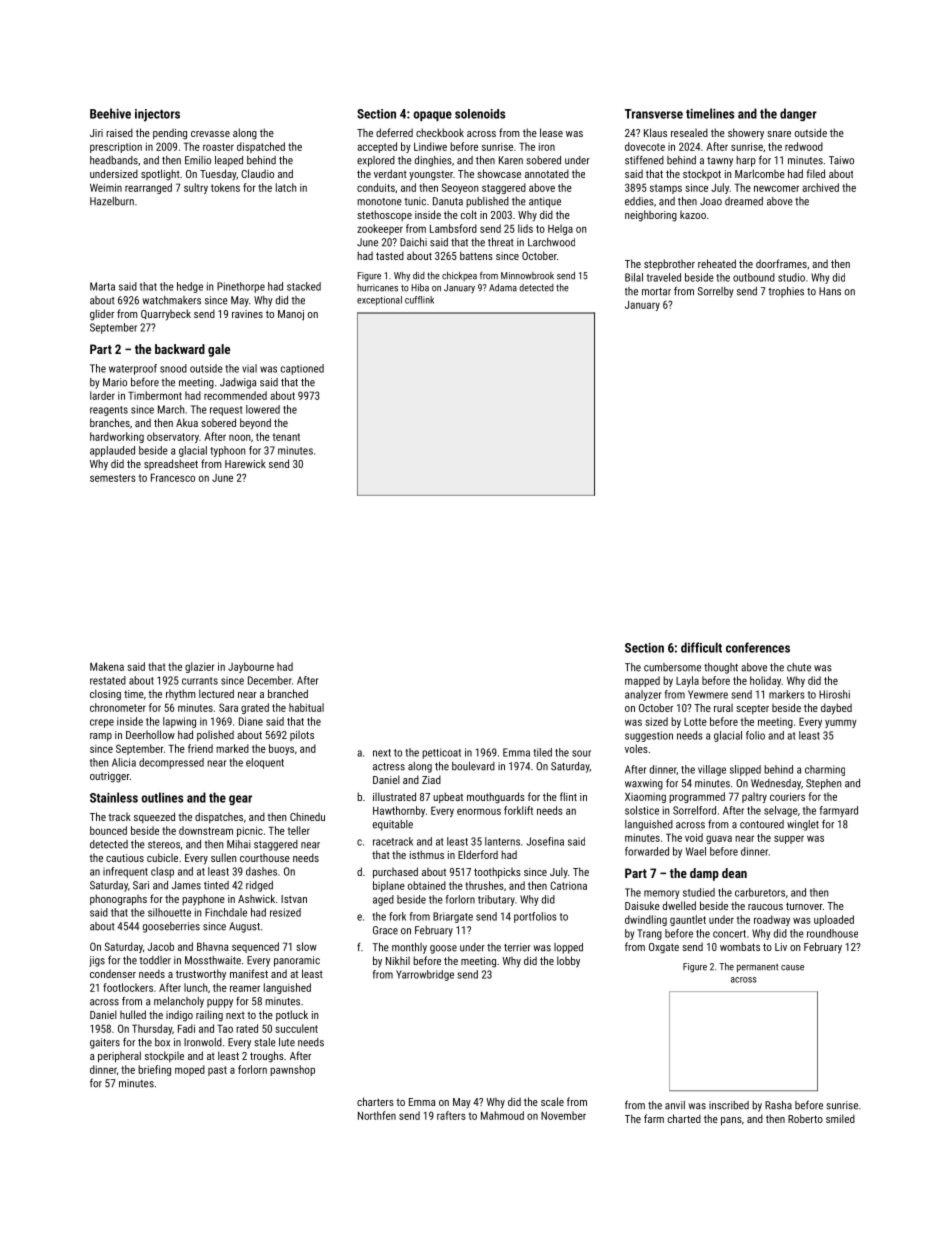 This image has width=952, height=1233. Describe the element at coordinates (719, 839) in the image. I see `guava` at that location.
